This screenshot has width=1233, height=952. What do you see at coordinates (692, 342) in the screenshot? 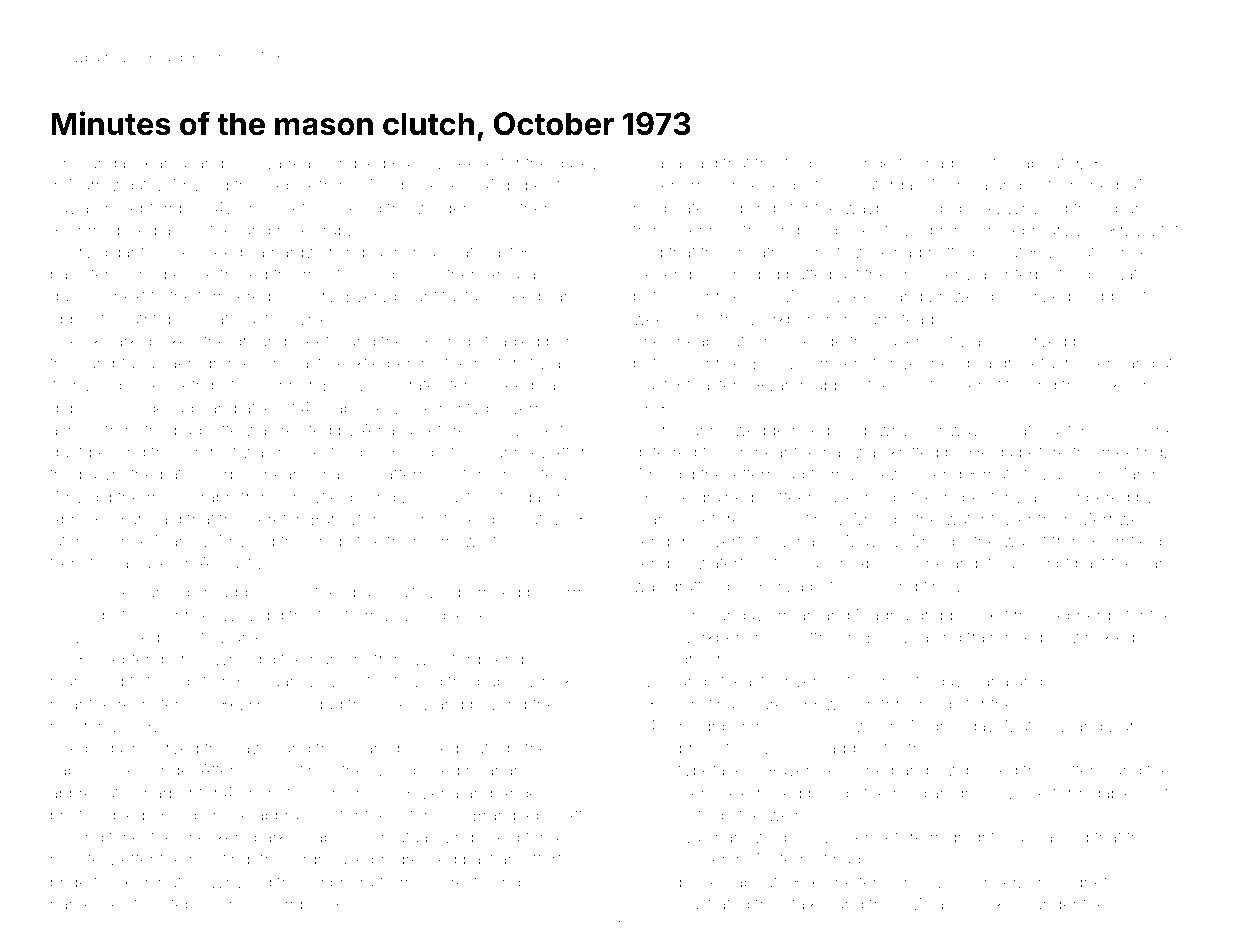
I see `cheap` at bounding box center [692, 342].
